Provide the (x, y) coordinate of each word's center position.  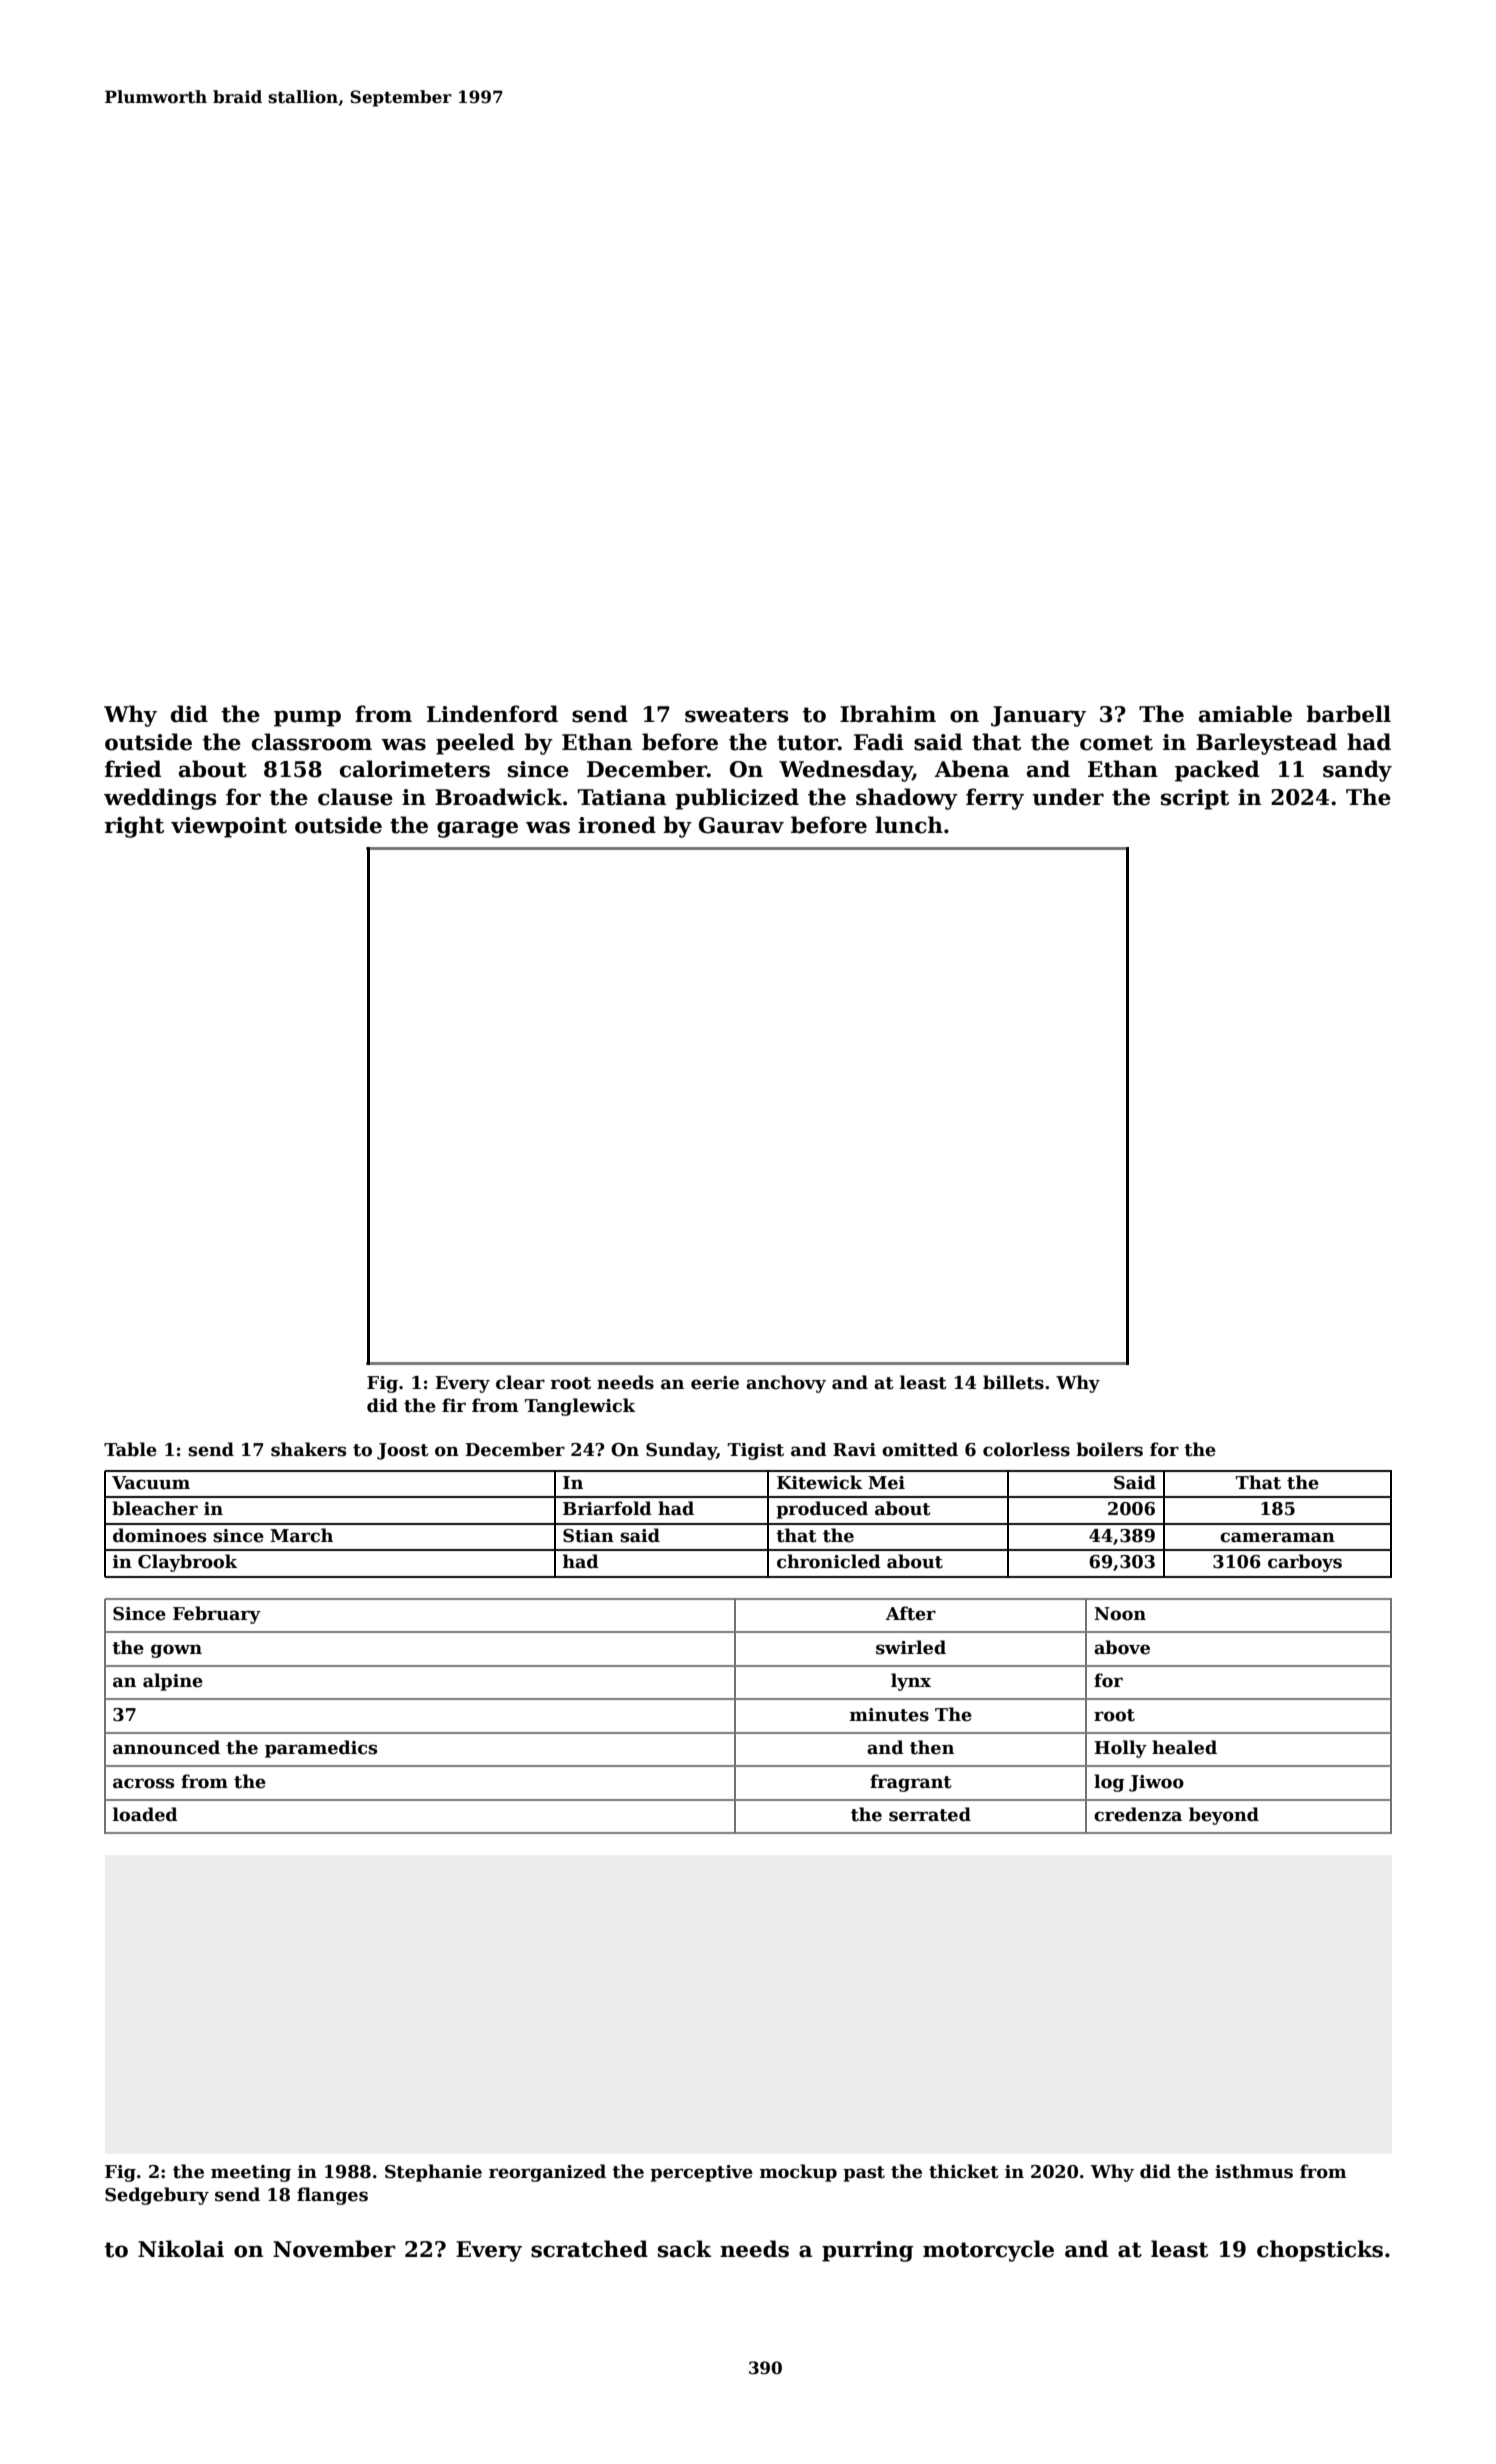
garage (477, 829)
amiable (1245, 714)
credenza (1138, 1814)
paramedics (321, 1749)
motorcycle (988, 2251)
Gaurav (741, 825)
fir (454, 1405)
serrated (930, 1814)
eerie (715, 1383)
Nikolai (181, 2249)
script (1195, 799)
